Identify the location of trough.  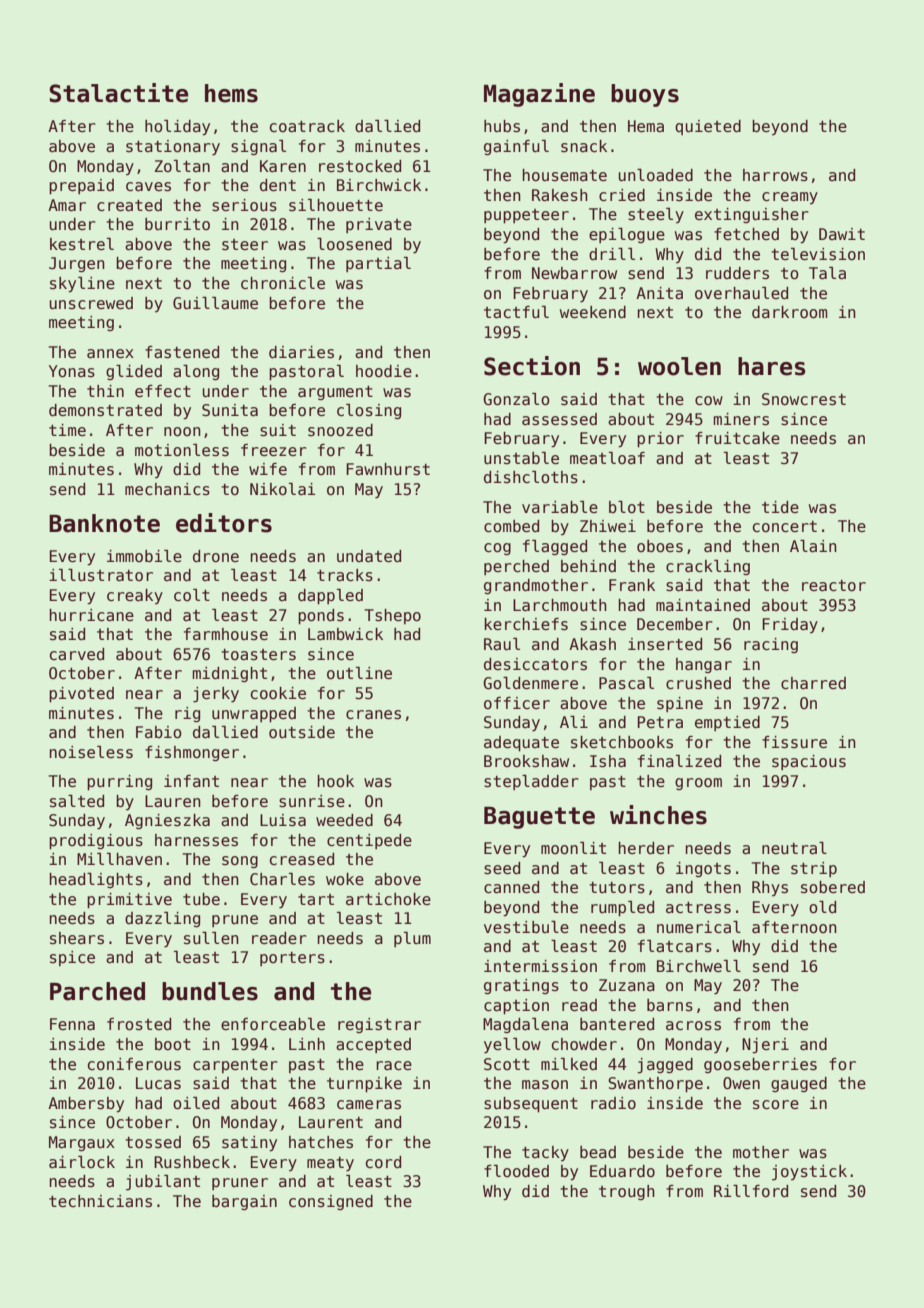
(627, 1192).
